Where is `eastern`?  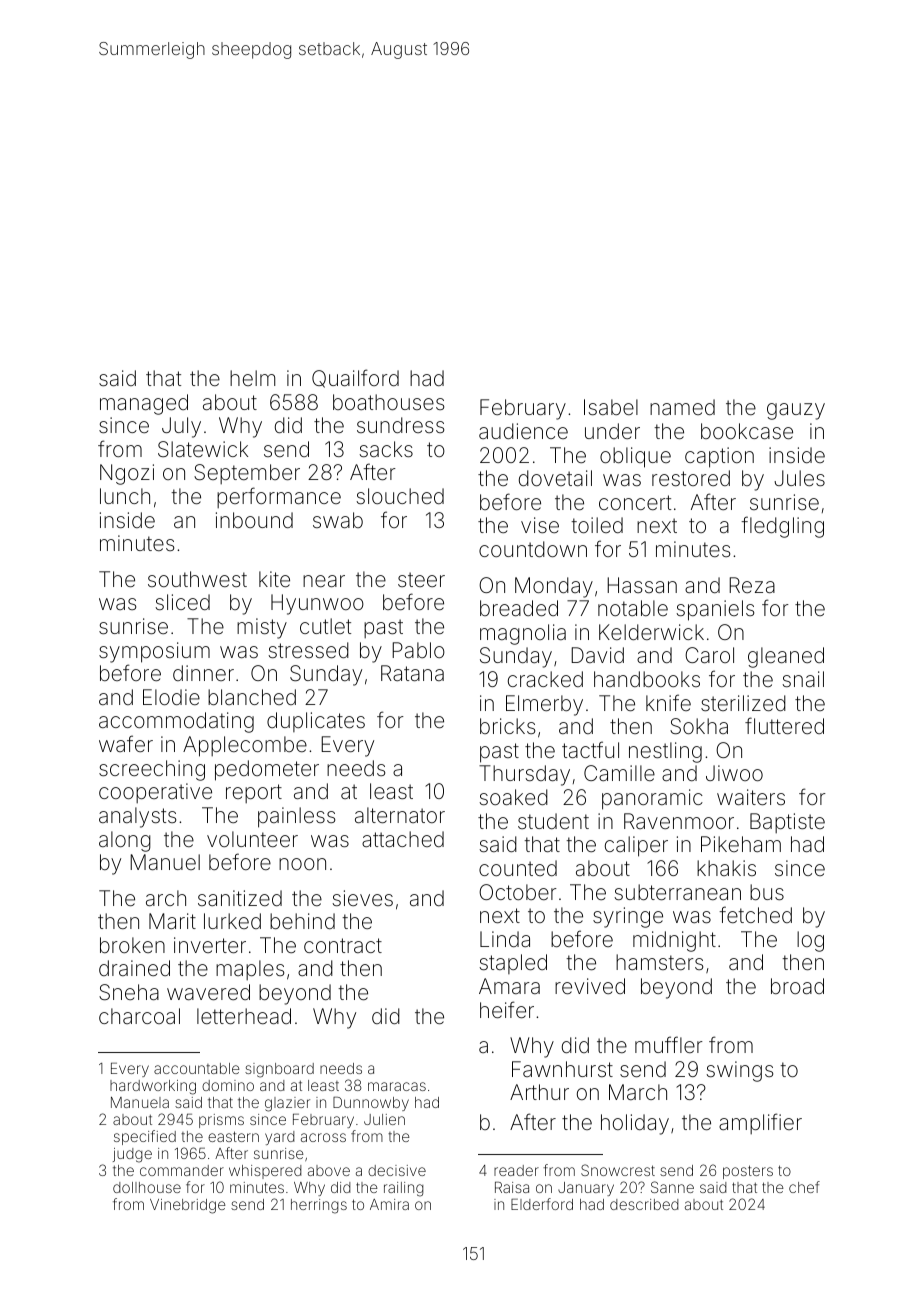 eastern is located at coordinates (233, 1136).
